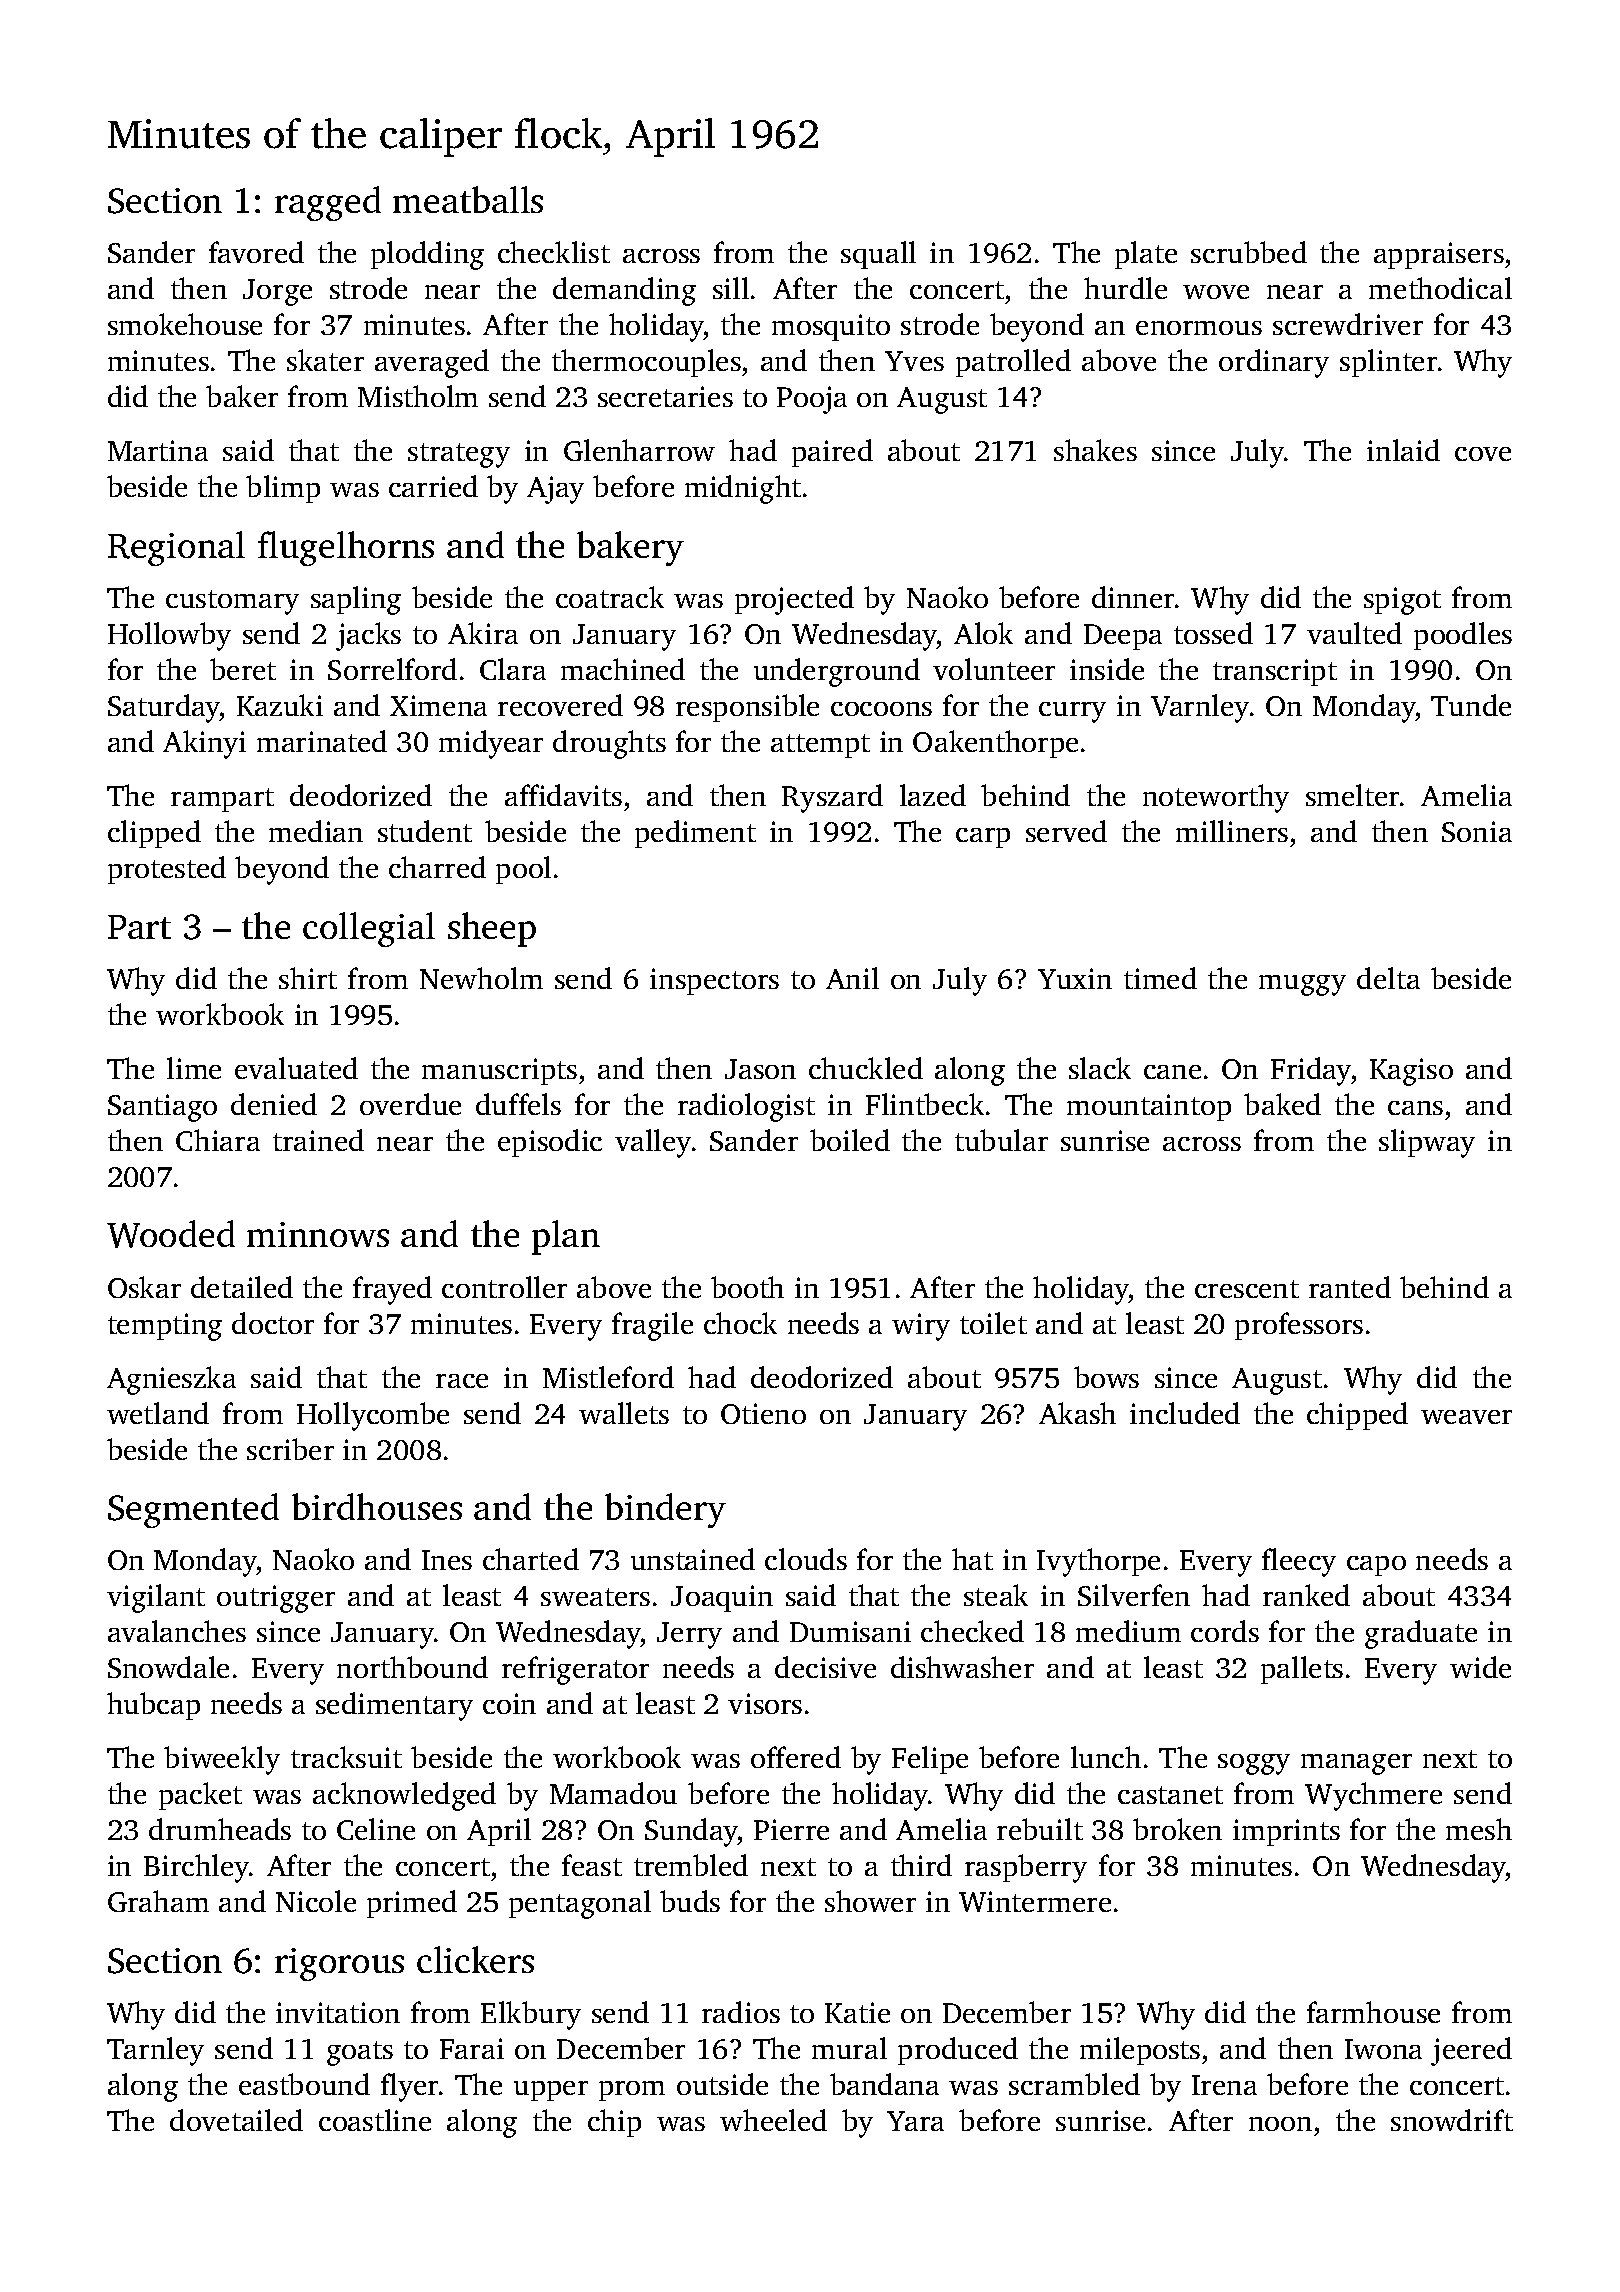 This page has height=2292, width=1620. Describe the element at coordinates (425, 831) in the page. I see `student` at that location.
